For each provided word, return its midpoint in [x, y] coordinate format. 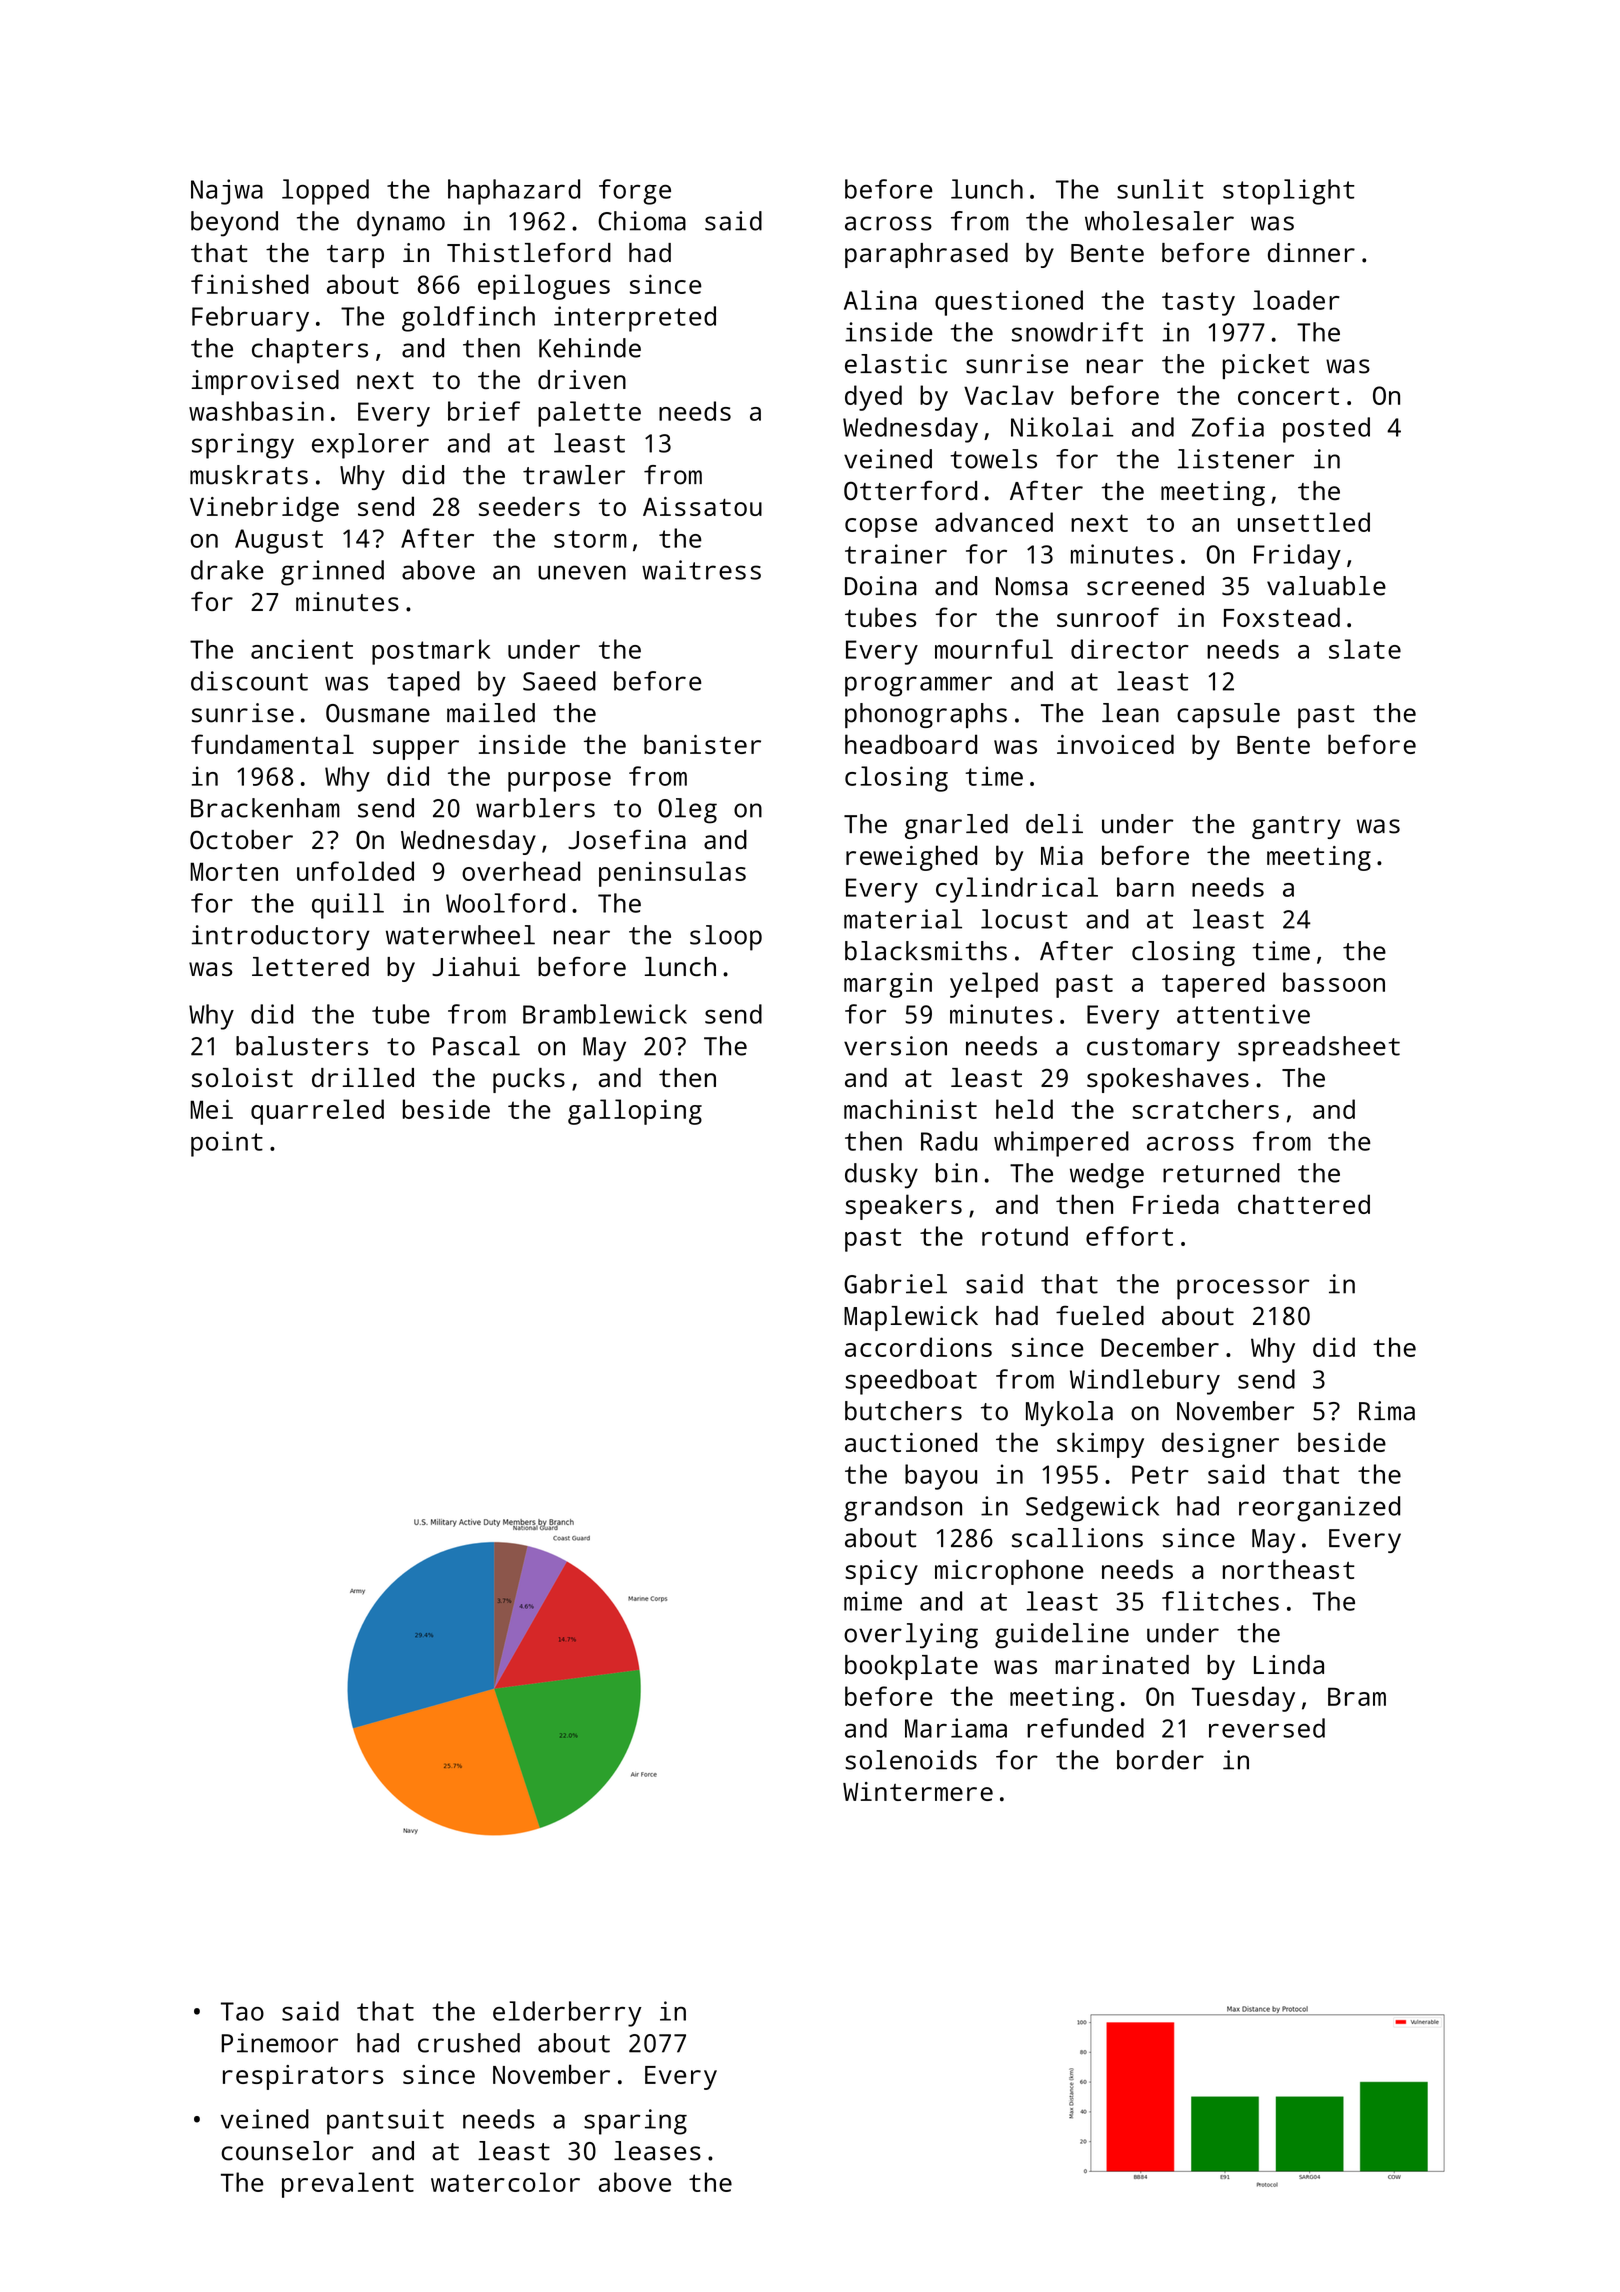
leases [657, 2151]
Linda [1289, 1665]
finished [250, 284]
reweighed [911, 858]
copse [881, 528]
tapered [1213, 985]
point [227, 1144]
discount [249, 681]
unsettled [1304, 522]
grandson [903, 1509]
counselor [287, 2151]
